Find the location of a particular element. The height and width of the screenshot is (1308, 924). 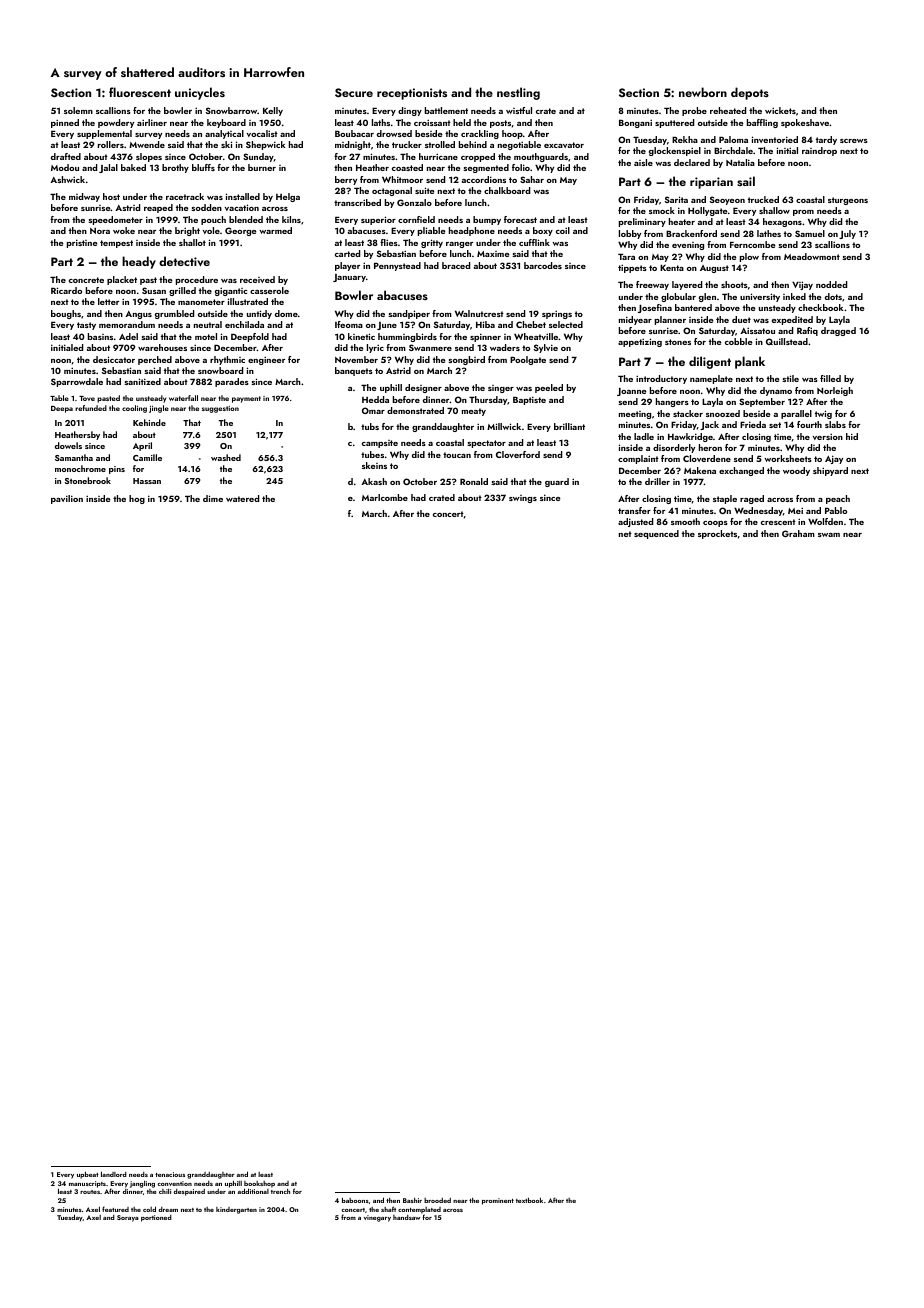

landlord is located at coordinates (114, 1174).
